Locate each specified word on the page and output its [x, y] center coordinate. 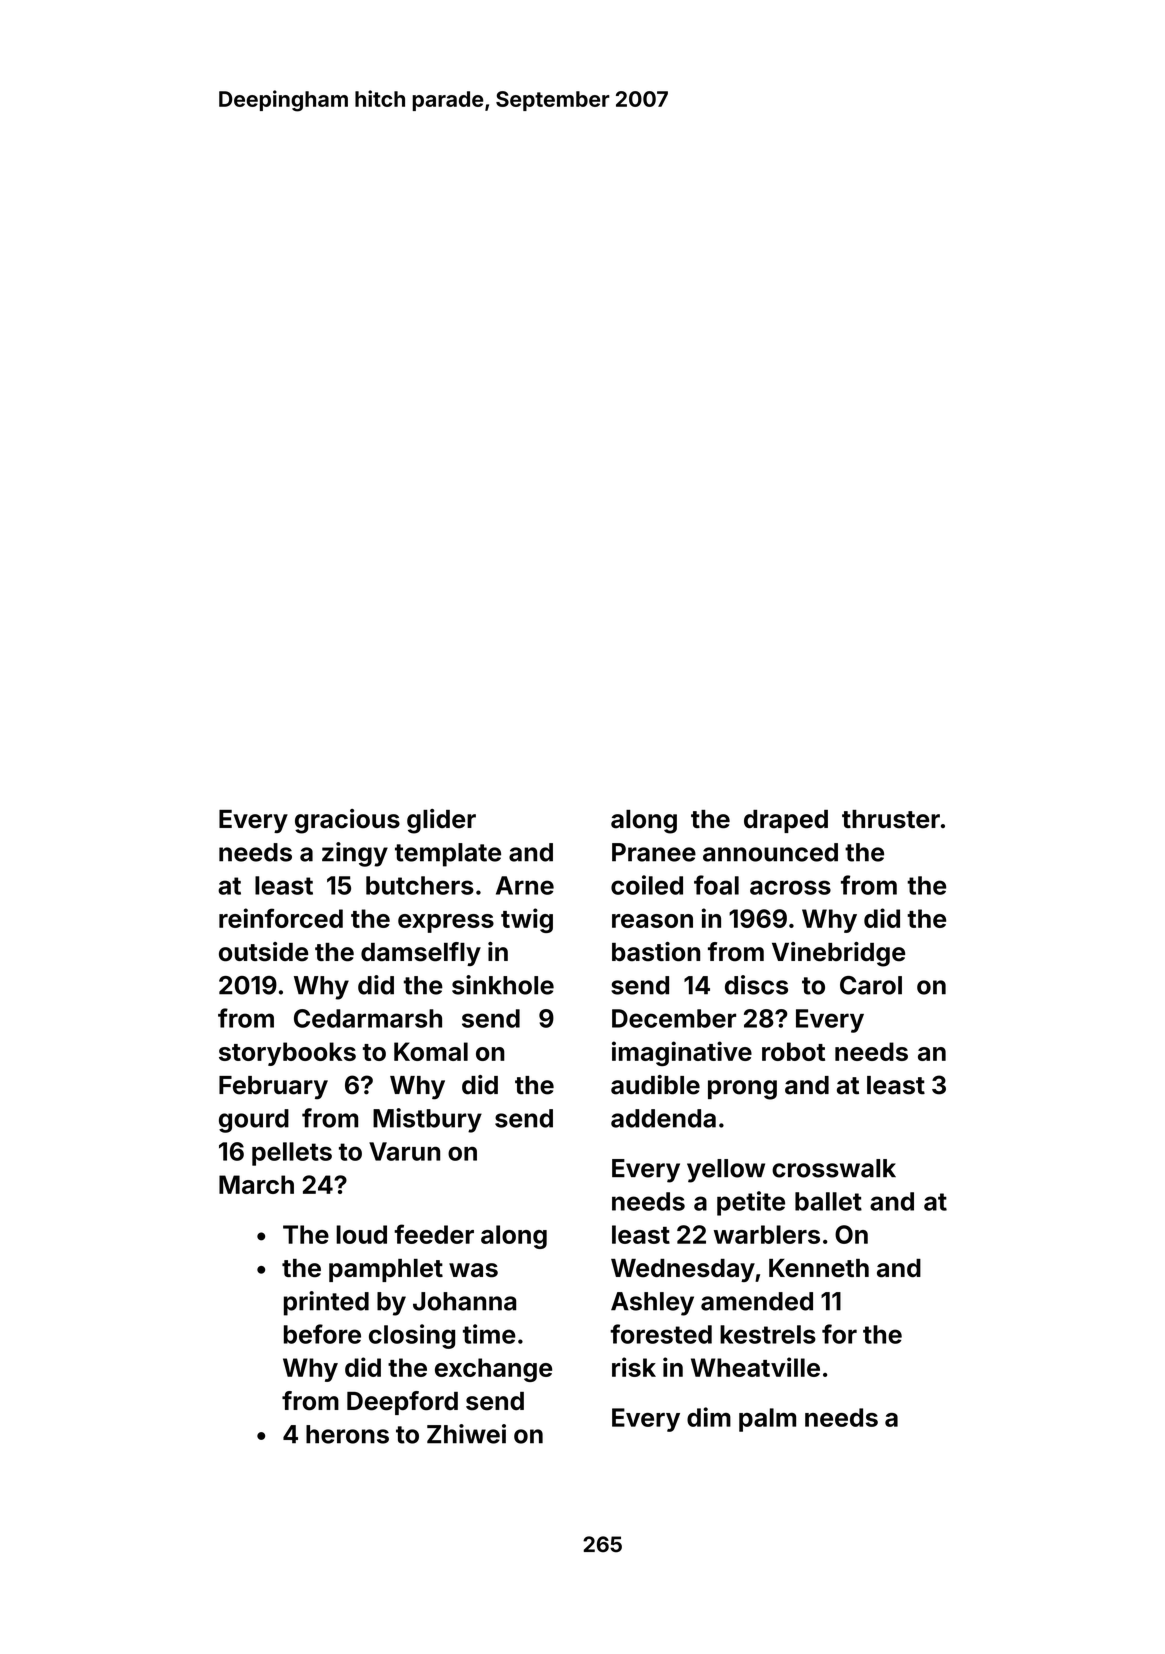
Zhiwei [466, 1434]
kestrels [768, 1334]
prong [742, 1090]
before [322, 1334]
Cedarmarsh [368, 1018]
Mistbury [427, 1120]
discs [756, 985]
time [489, 1334]
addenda [663, 1118]
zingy [355, 854]
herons [347, 1434]
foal [716, 885]
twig [527, 920]
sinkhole [503, 985]
